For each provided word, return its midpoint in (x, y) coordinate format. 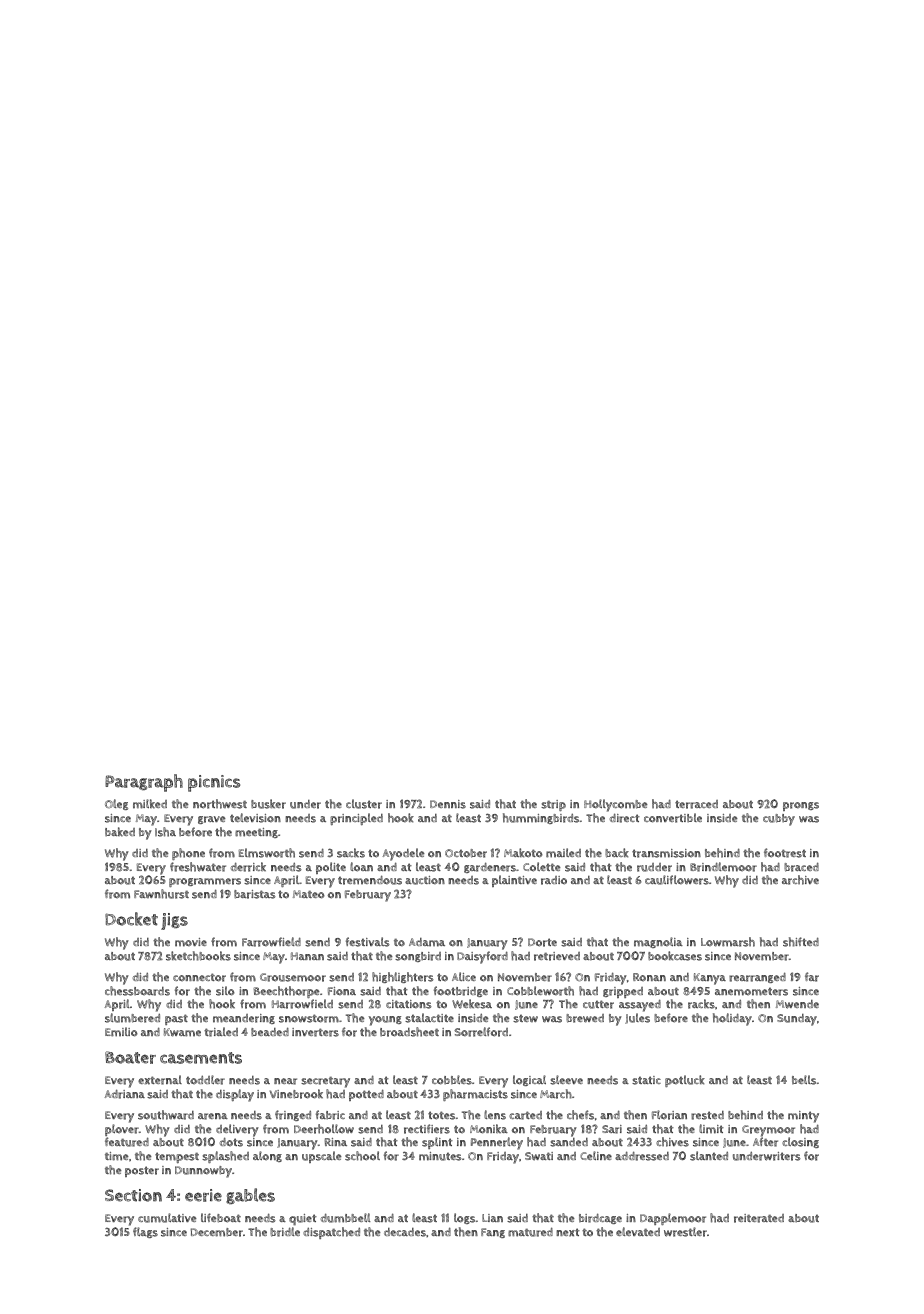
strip (553, 805)
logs (464, 1218)
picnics (214, 783)
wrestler (685, 1232)
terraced (696, 804)
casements (201, 1058)
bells (804, 1080)
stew (525, 1018)
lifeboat (221, 1218)
